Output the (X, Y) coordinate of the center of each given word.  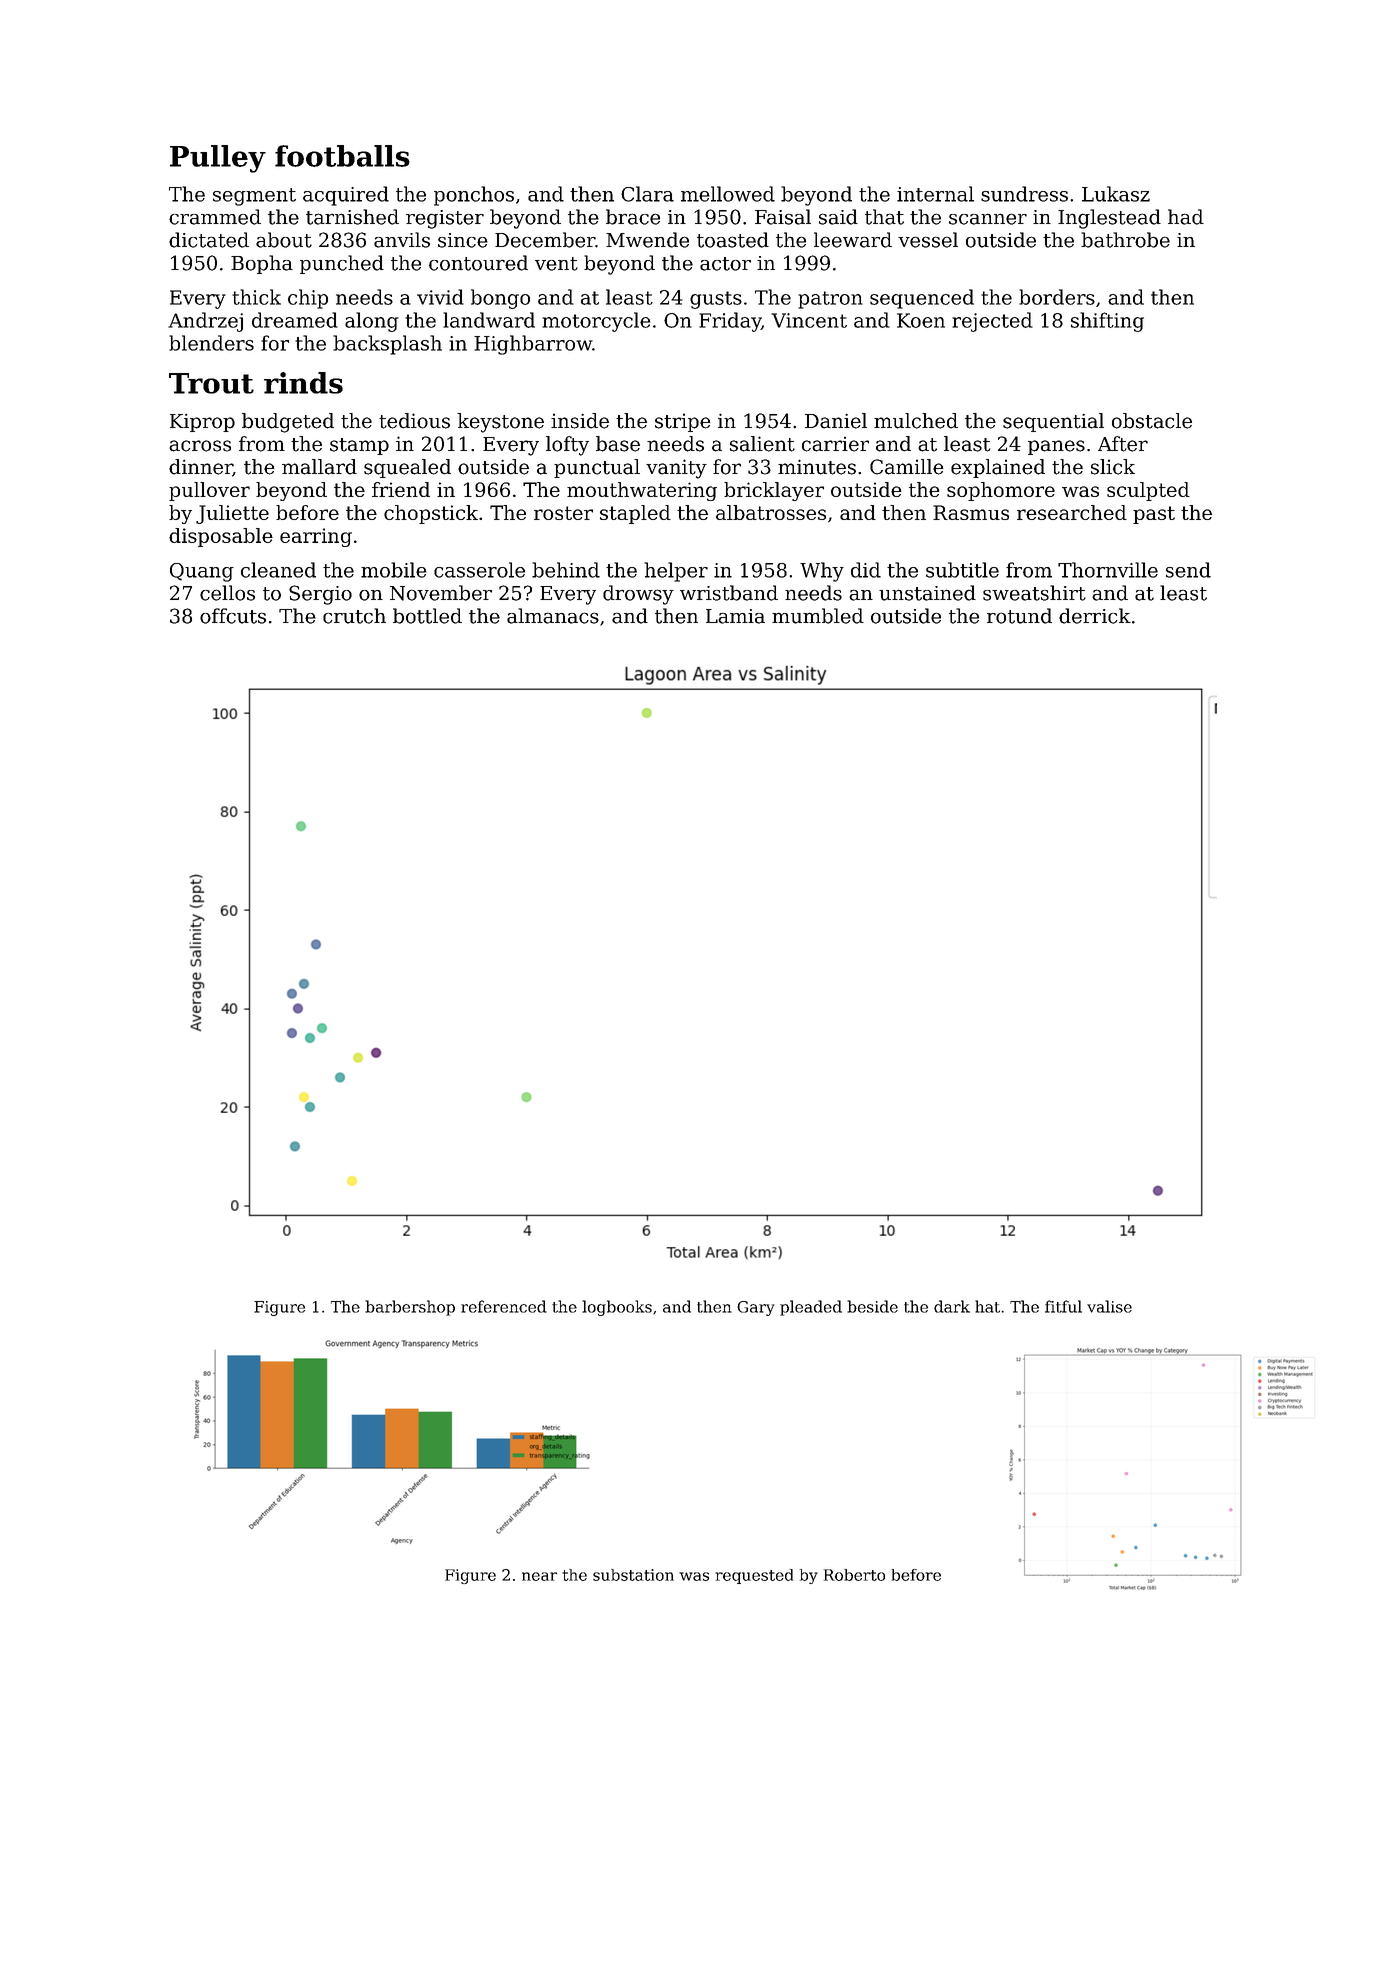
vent (556, 264)
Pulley (218, 159)
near (539, 1576)
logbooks (617, 1308)
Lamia (735, 616)
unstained (927, 593)
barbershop (410, 1308)
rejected (992, 322)
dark (952, 1306)
